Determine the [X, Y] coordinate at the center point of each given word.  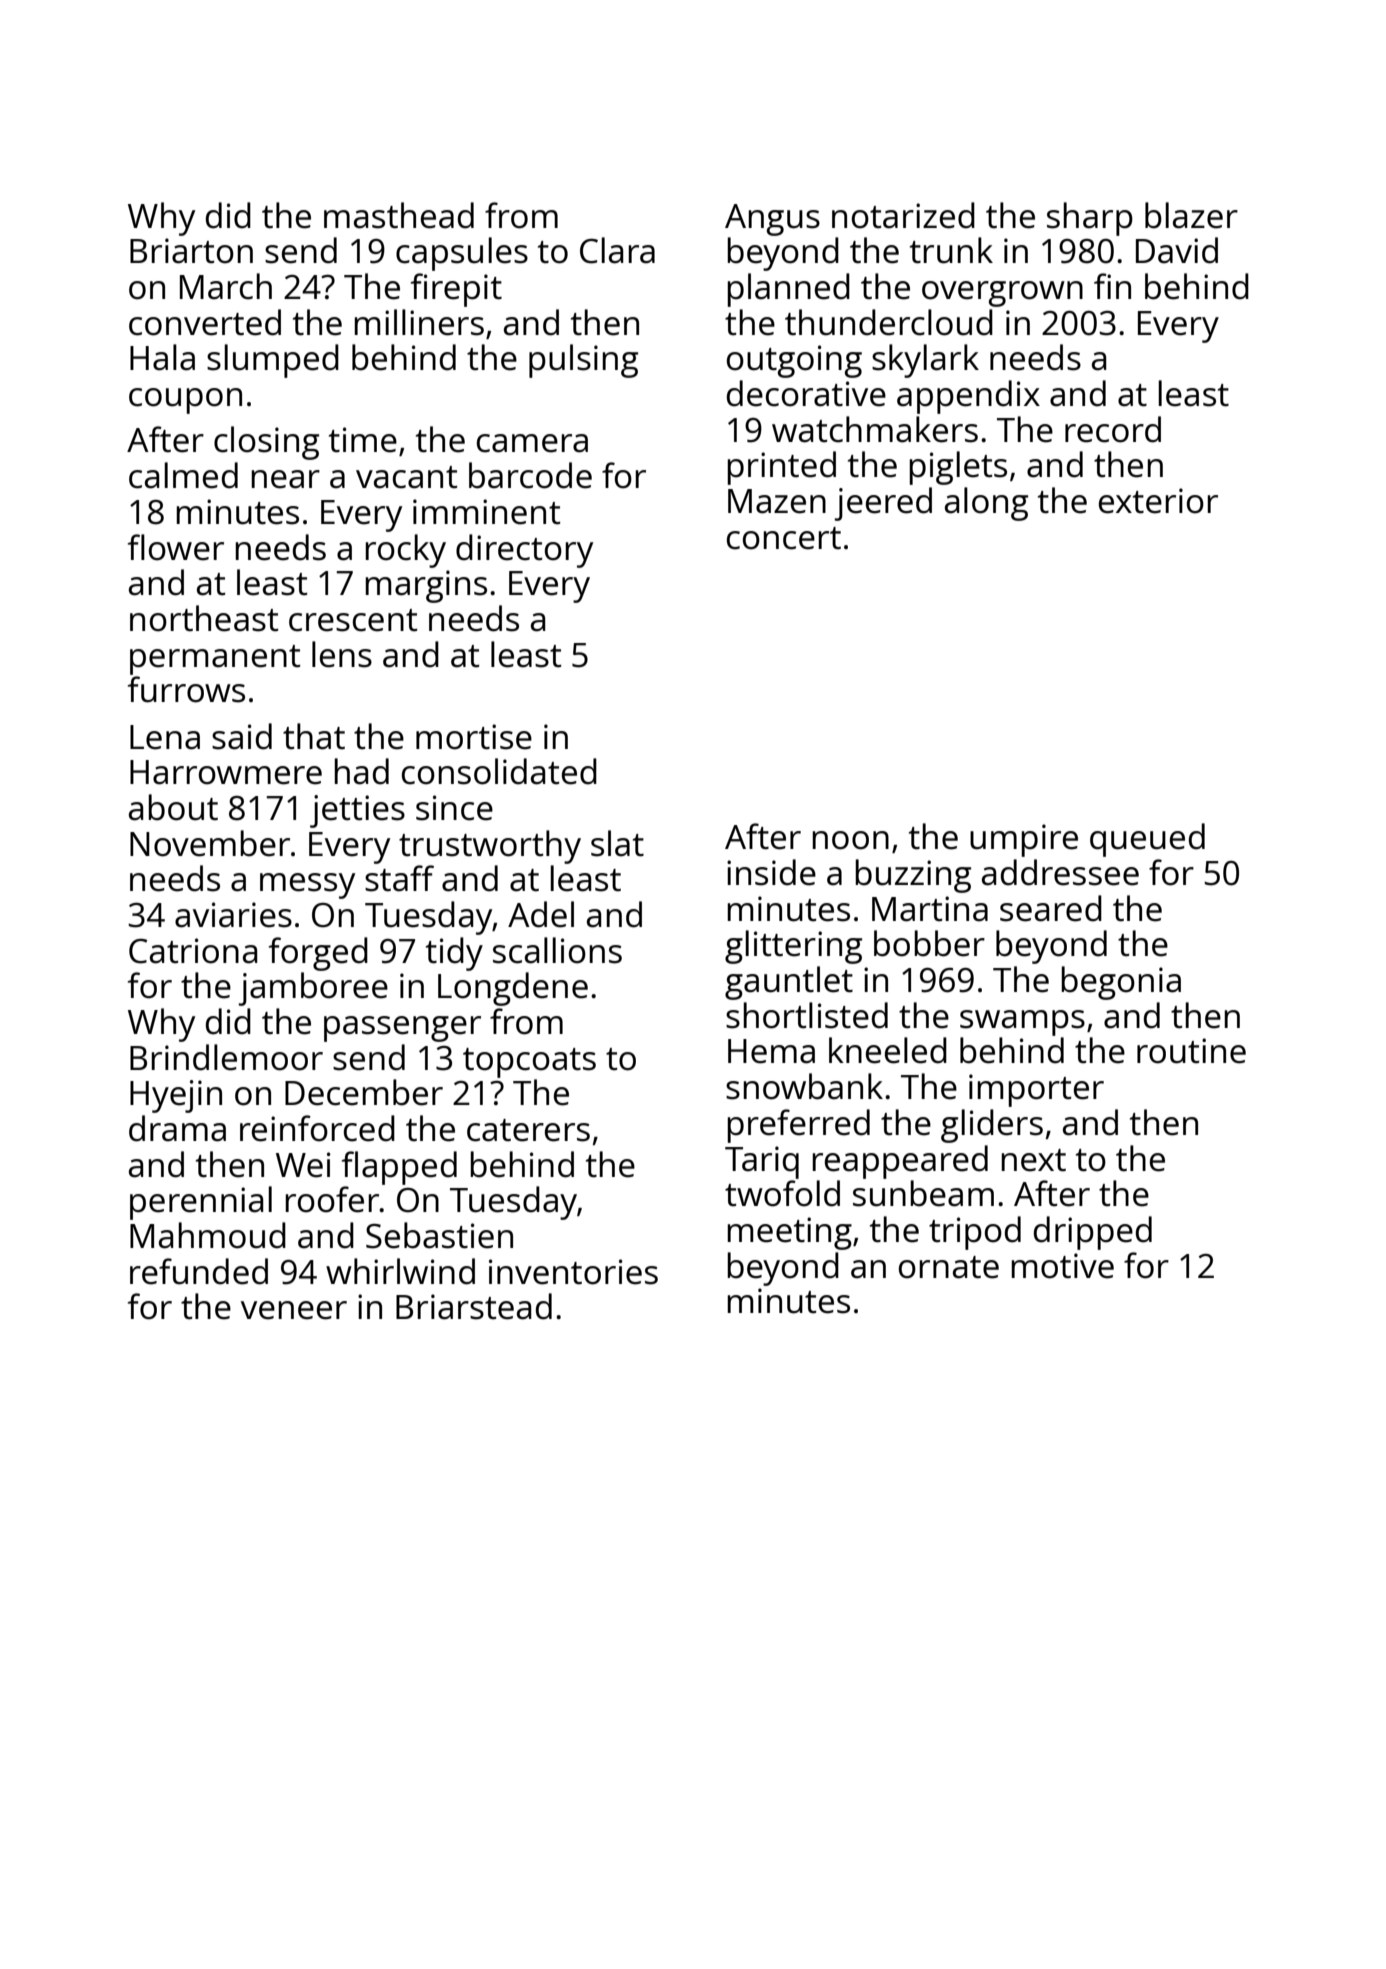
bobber [929, 943]
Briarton [191, 251]
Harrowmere [226, 772]
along [986, 504]
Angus [772, 220]
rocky [405, 551]
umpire [1024, 840]
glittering [793, 947]
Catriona [193, 951]
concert [784, 538]
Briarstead [474, 1306]
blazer [1191, 215]
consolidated [499, 771]
